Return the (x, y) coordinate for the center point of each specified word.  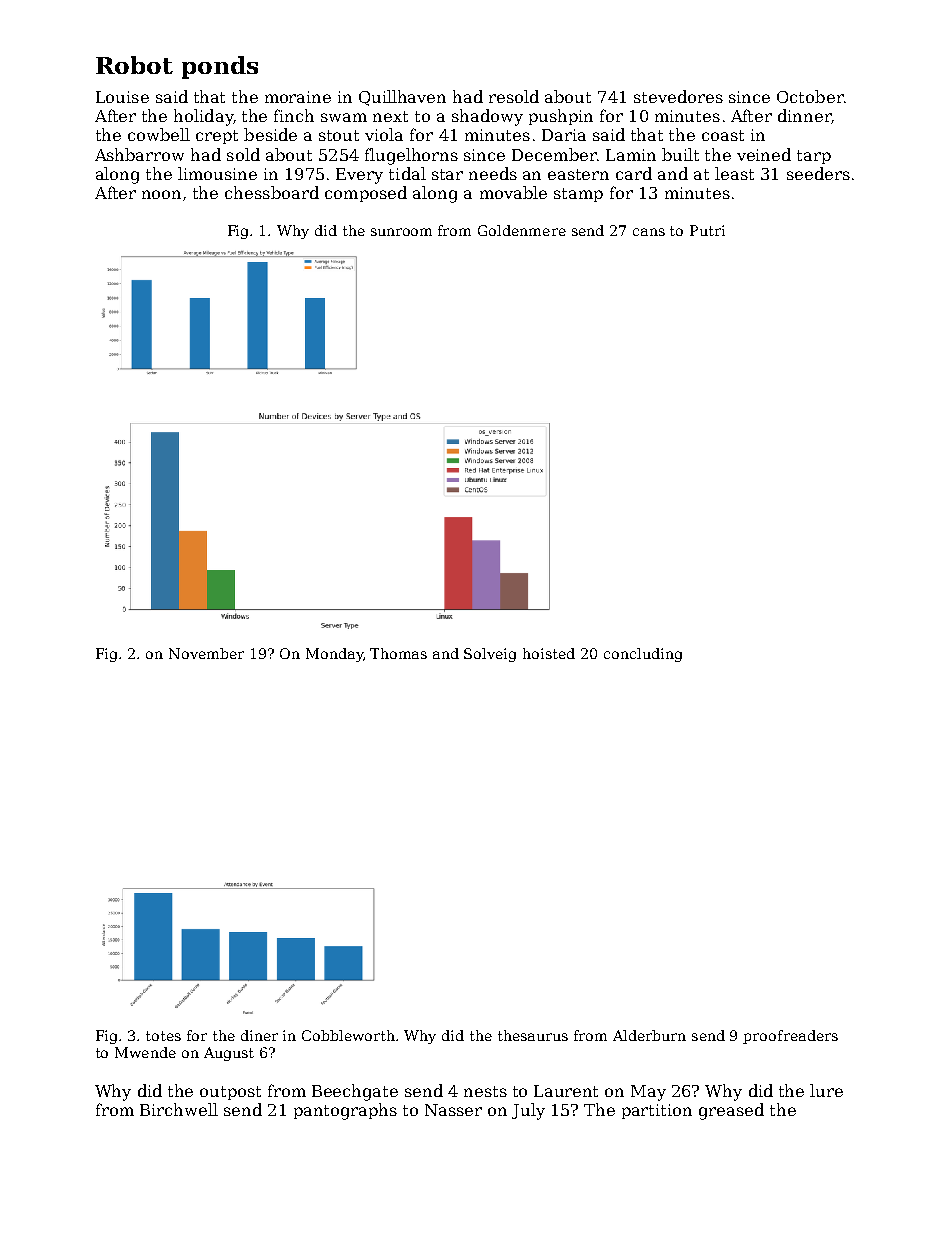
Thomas (398, 653)
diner (259, 1035)
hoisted (549, 653)
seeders (818, 173)
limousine (217, 173)
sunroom (401, 232)
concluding (643, 655)
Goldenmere (522, 230)
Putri (707, 230)
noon (161, 194)
